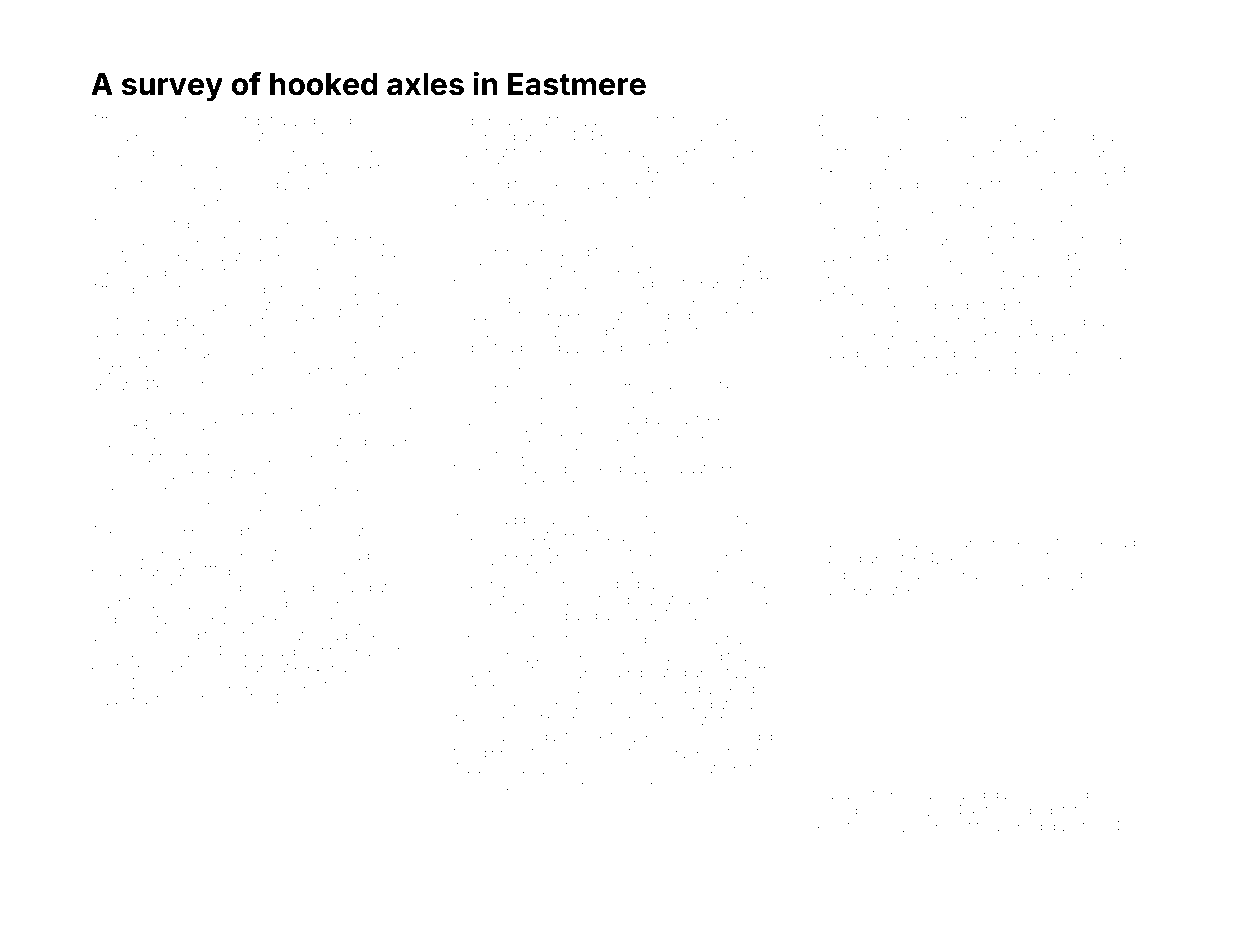 The image size is (1233, 952). What do you see at coordinates (631, 154) in the screenshot?
I see `Kilnbury` at bounding box center [631, 154].
